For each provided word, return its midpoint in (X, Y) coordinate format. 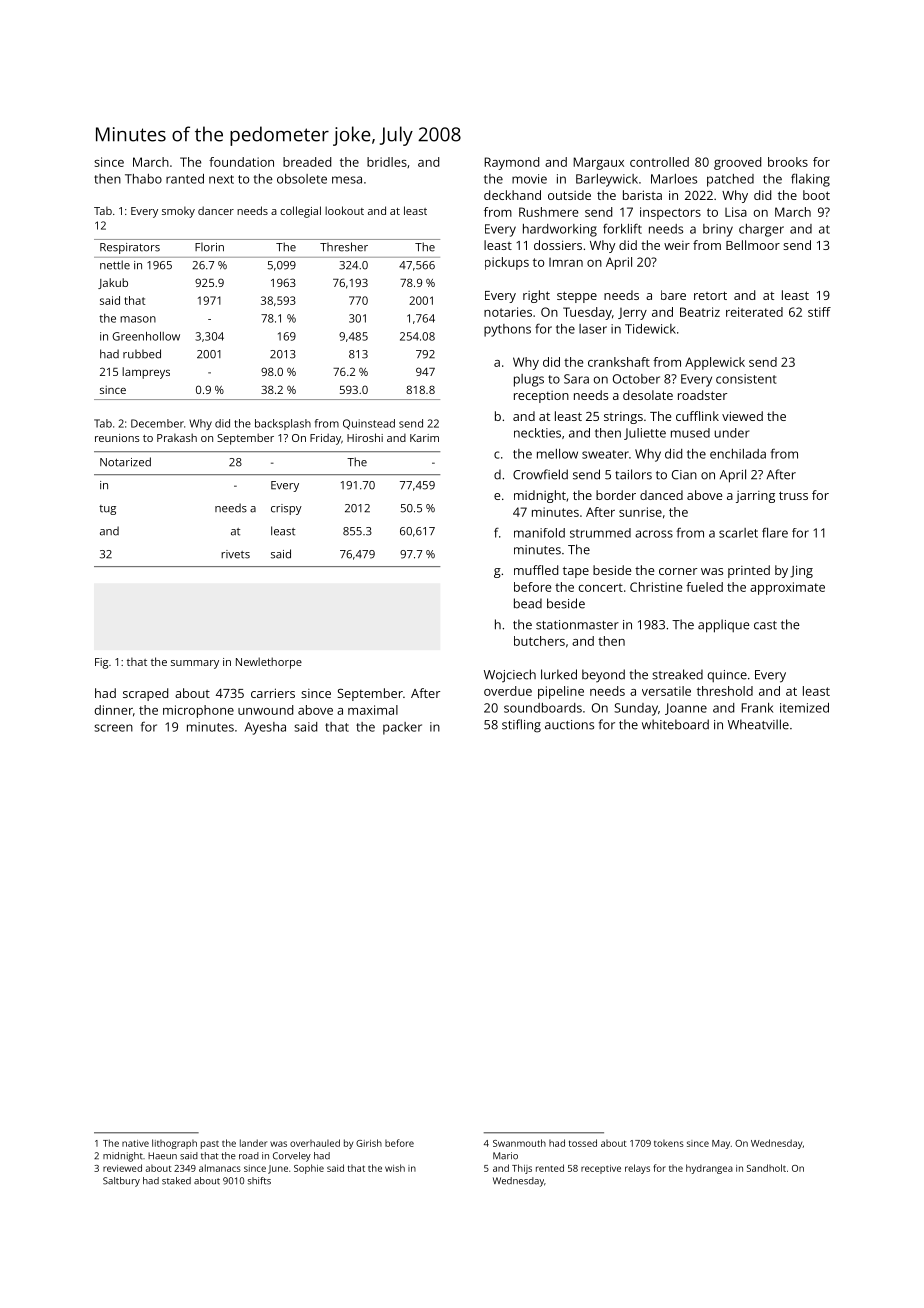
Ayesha (265, 728)
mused (690, 433)
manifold (539, 533)
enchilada (738, 454)
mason (138, 319)
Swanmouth (519, 1143)
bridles (387, 162)
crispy (286, 509)
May (721, 1144)
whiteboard (675, 724)
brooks (788, 162)
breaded (307, 162)
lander (253, 1143)
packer (402, 728)
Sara (576, 379)
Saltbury (121, 1182)
